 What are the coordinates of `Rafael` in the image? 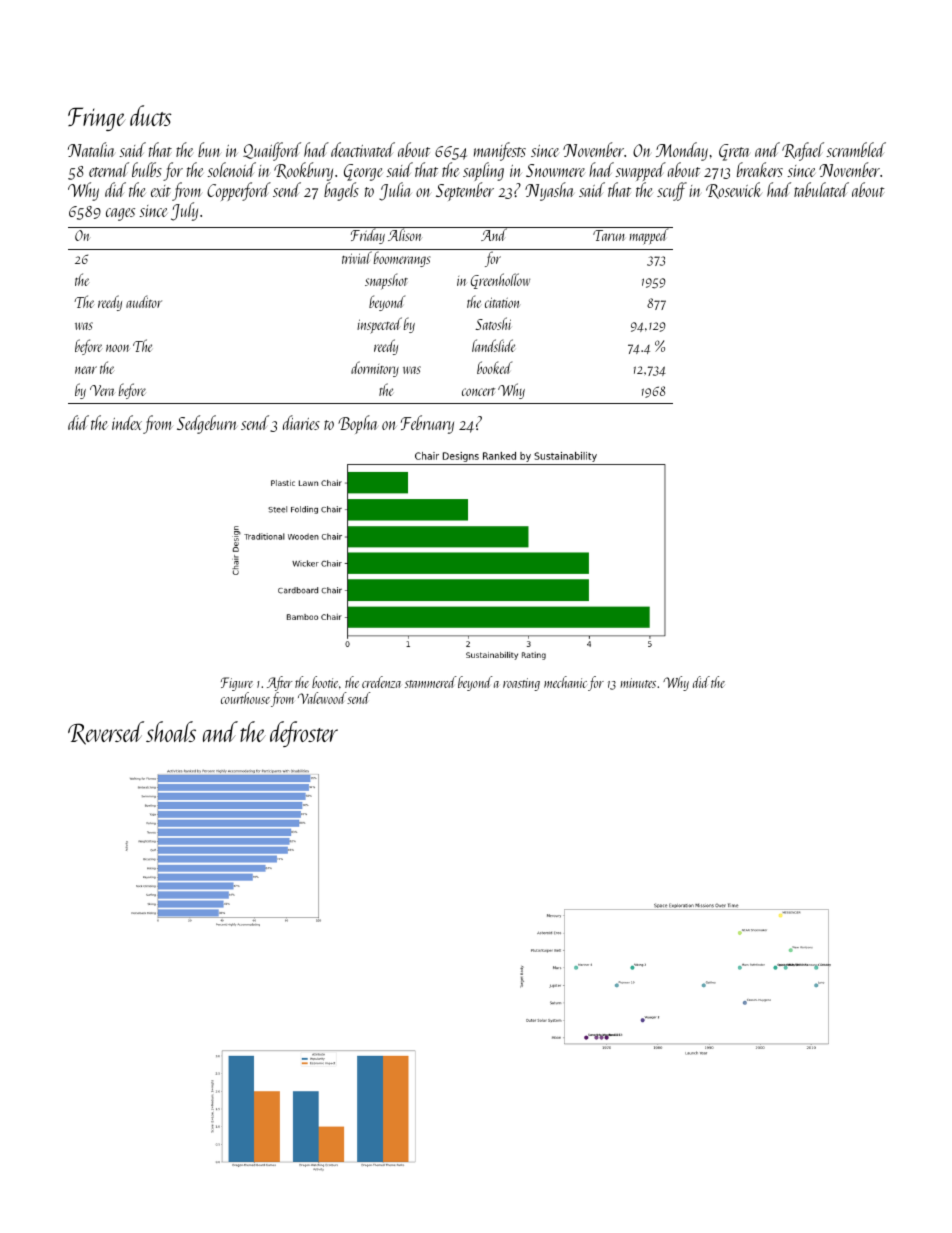 It's located at (803, 151).
